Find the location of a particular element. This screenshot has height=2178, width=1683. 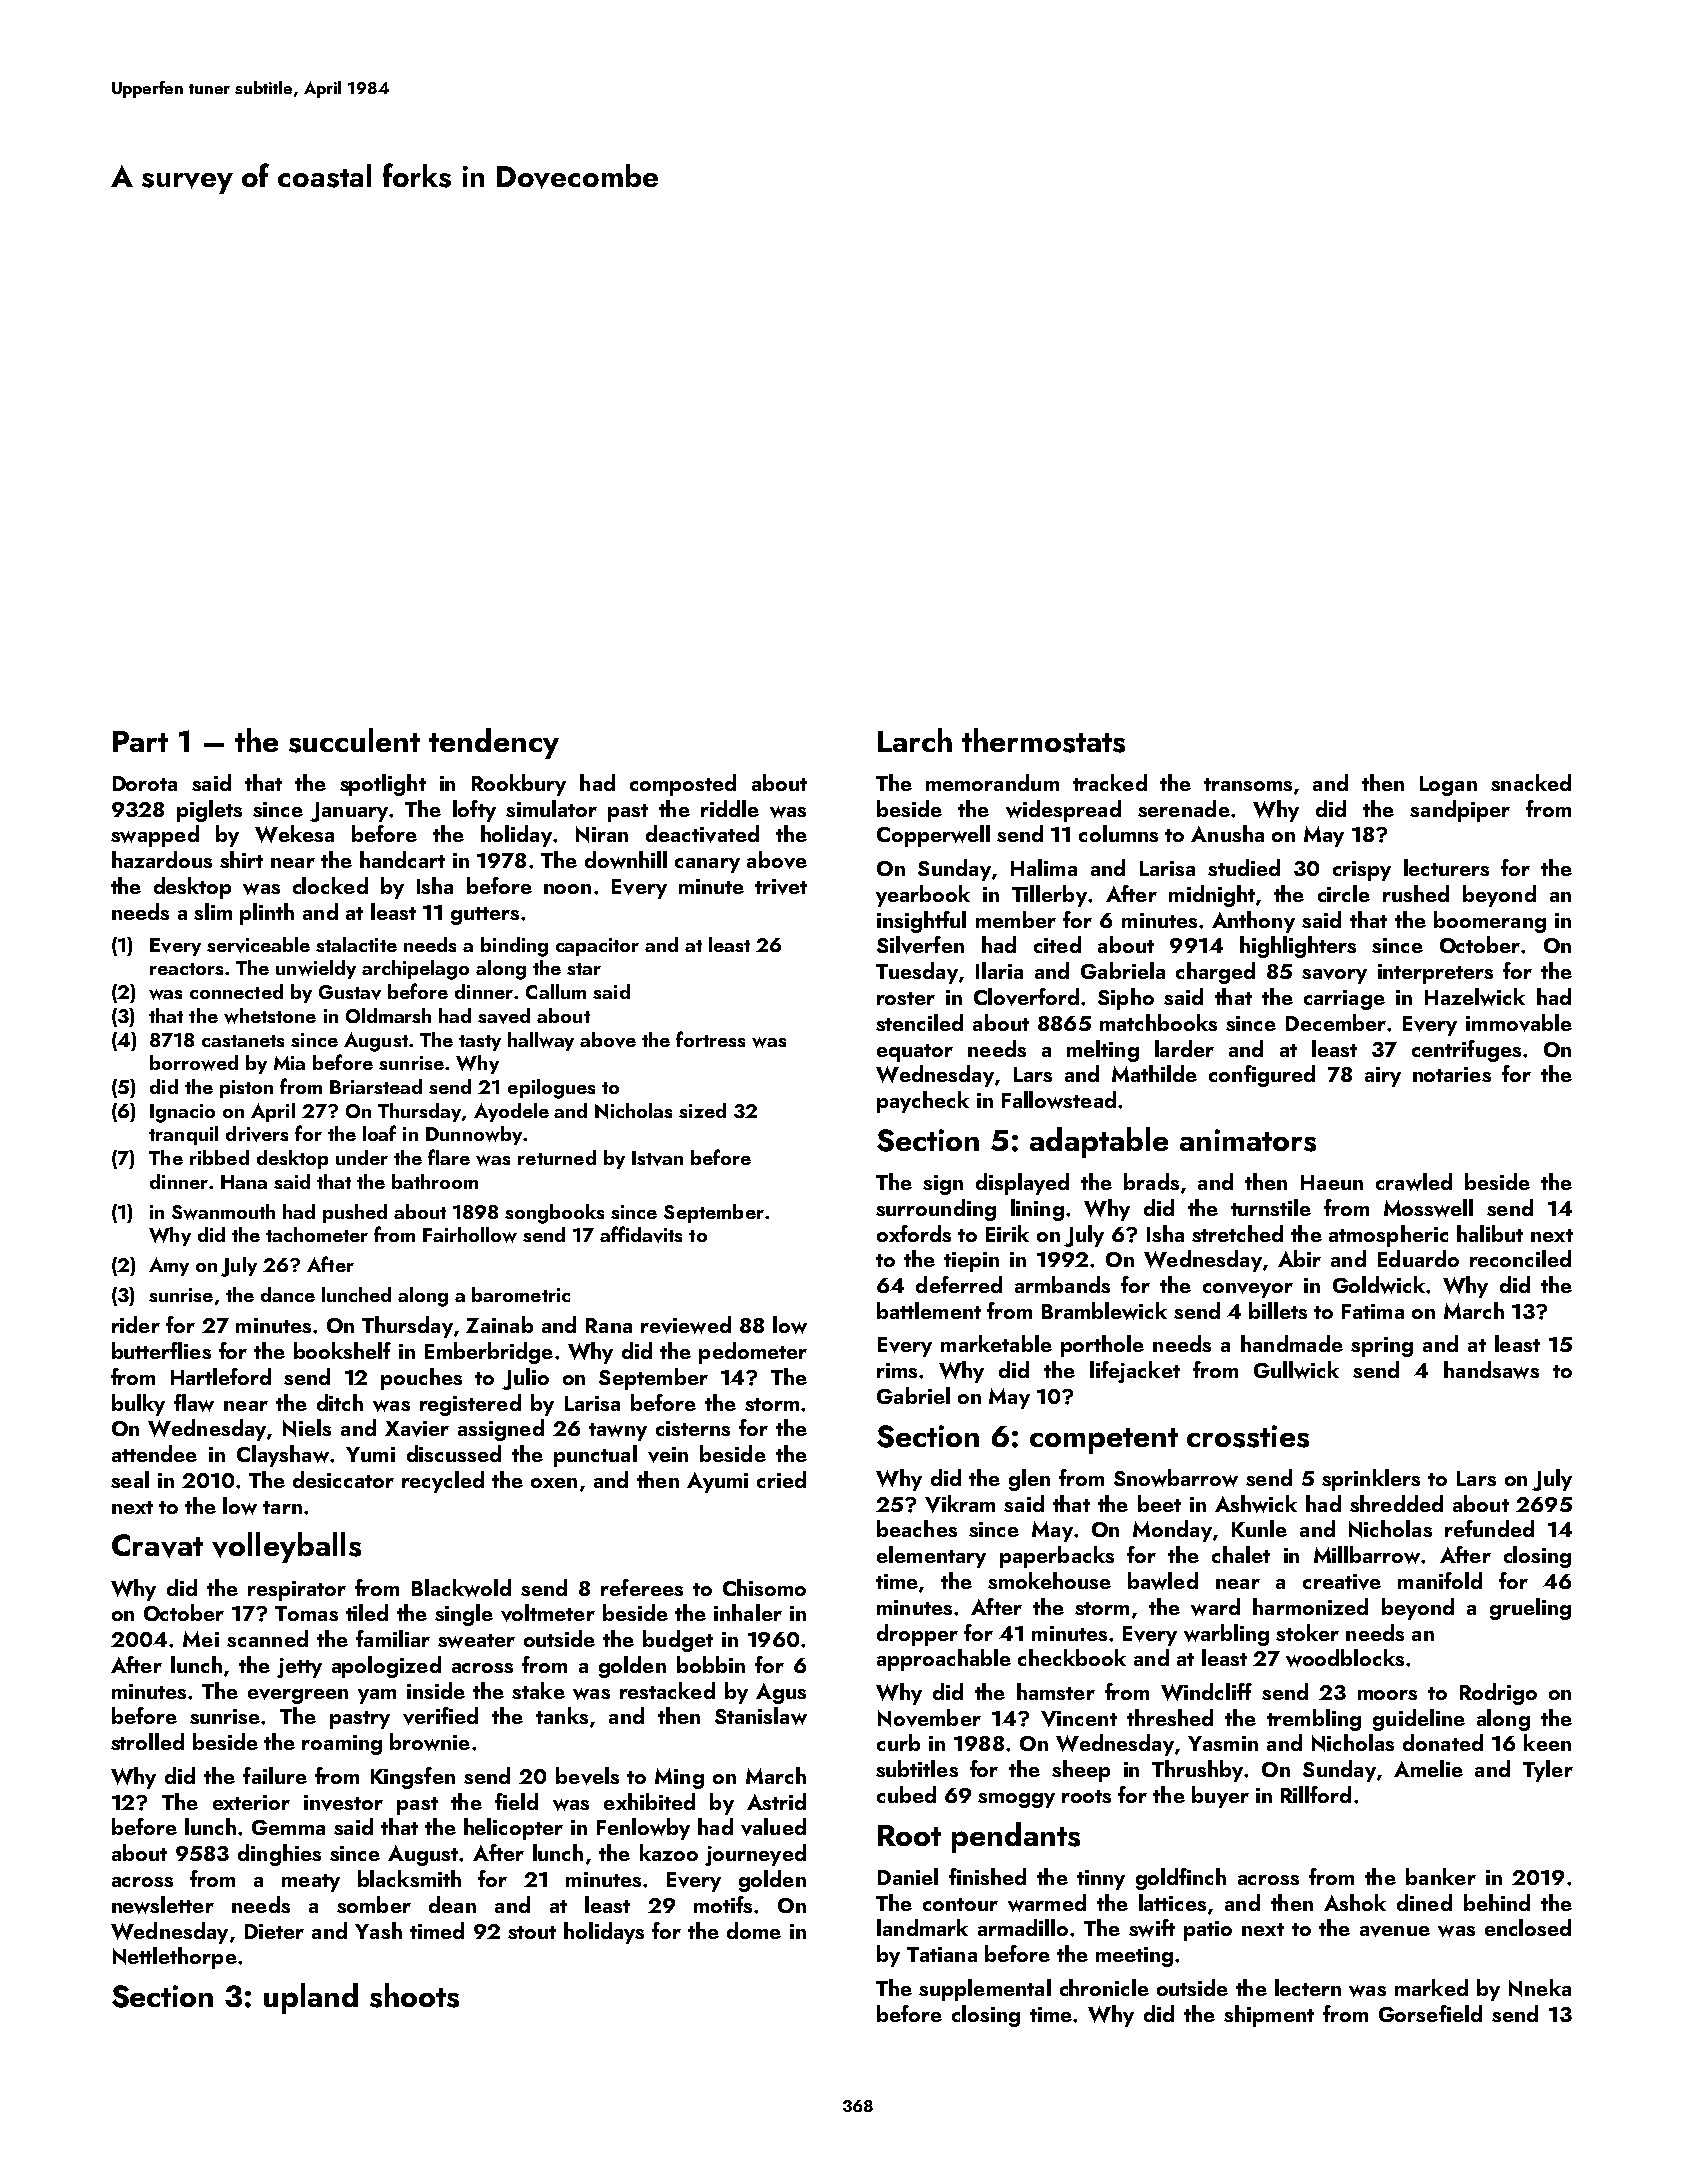

Larch is located at coordinates (915, 740).
